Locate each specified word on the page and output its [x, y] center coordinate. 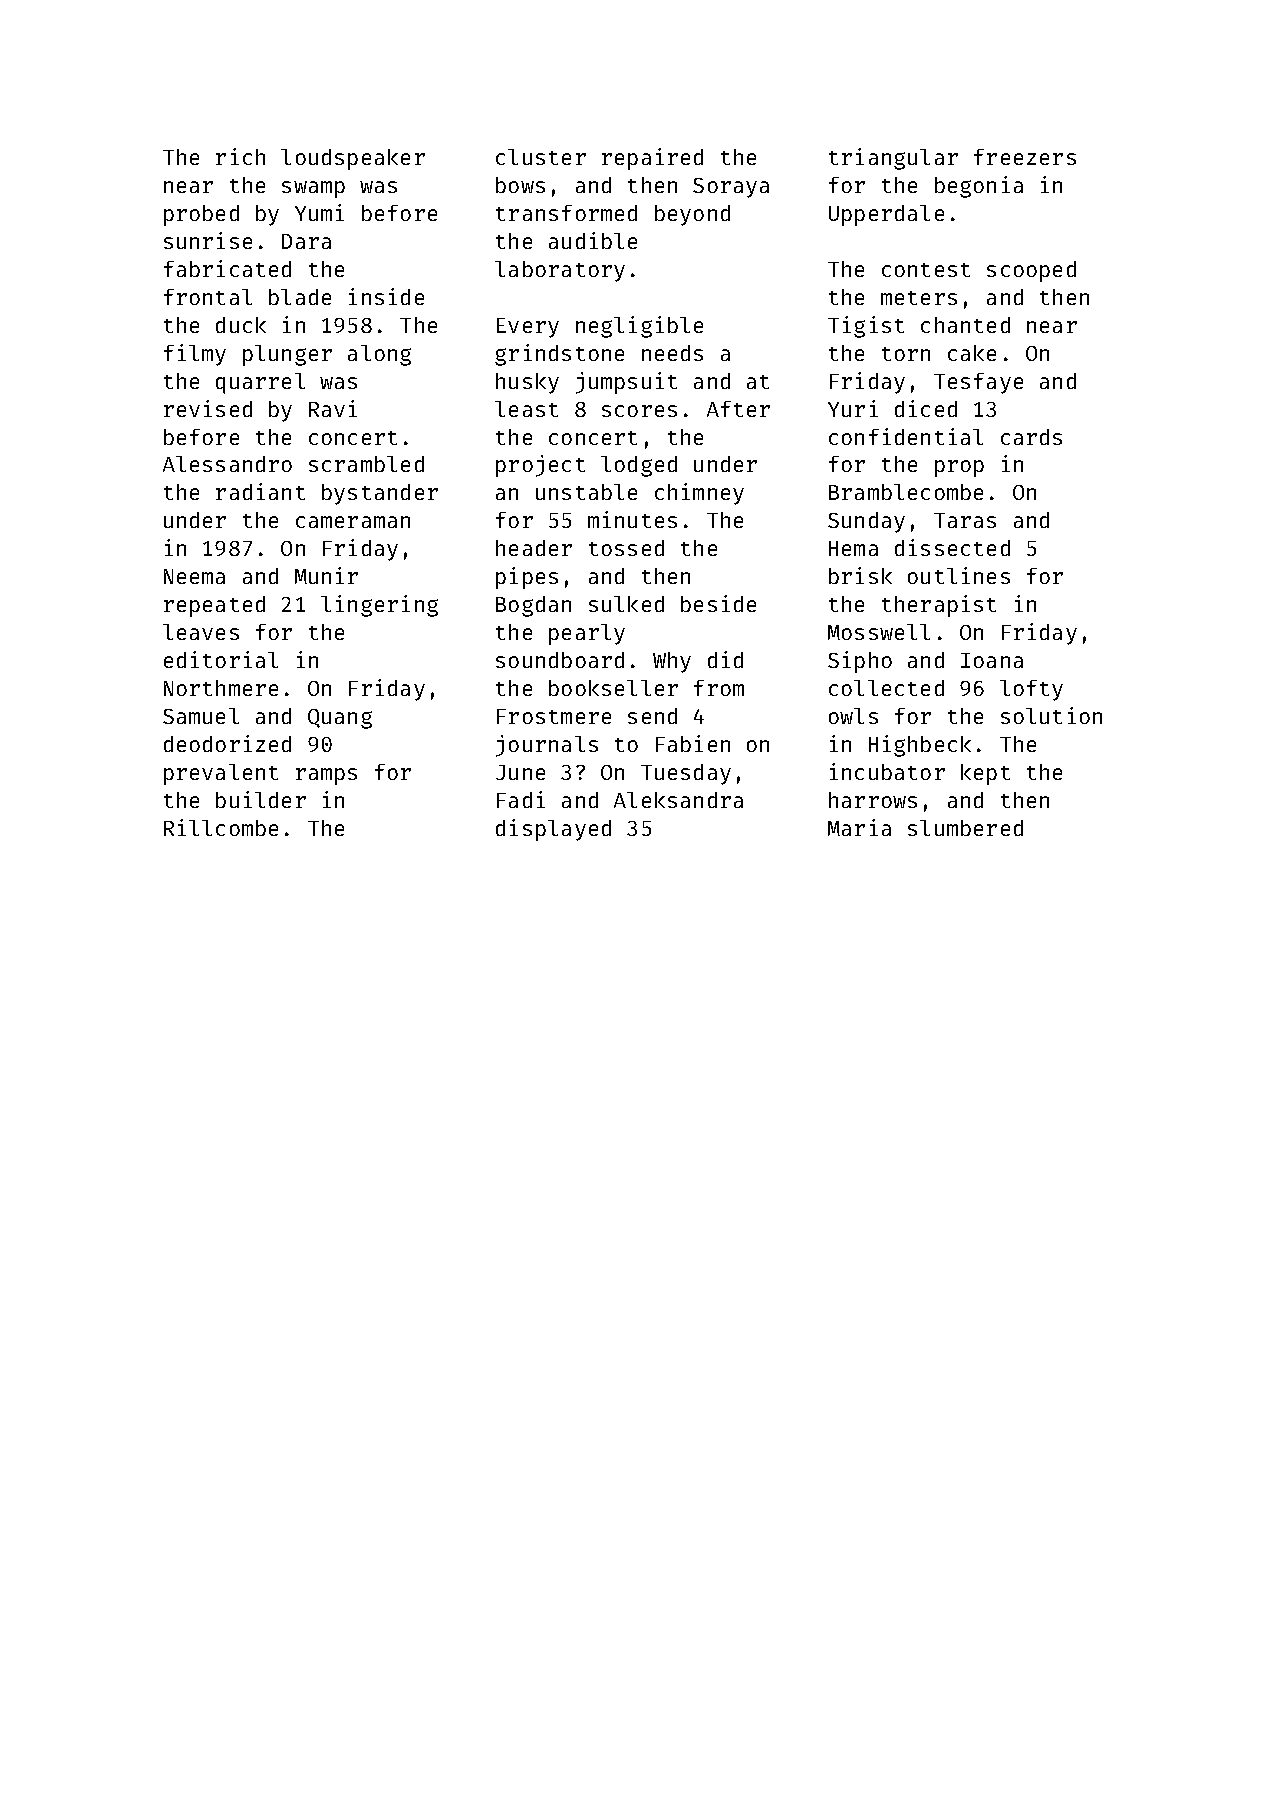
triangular [893, 159]
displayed [553, 830]
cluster [541, 157]
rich [240, 156]
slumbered [965, 828]
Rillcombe [221, 827]
